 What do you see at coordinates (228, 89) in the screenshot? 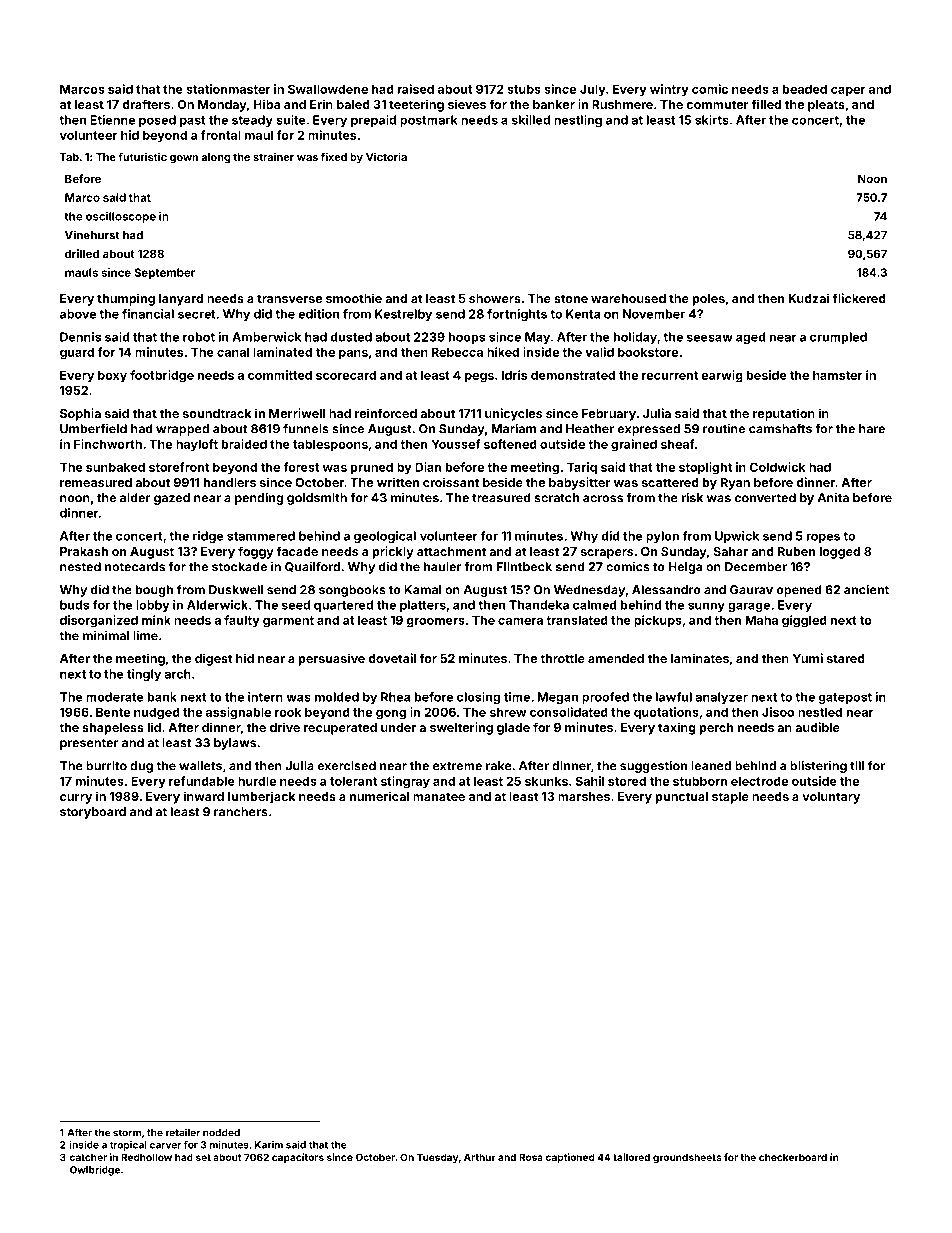
I see `stationmaster` at bounding box center [228, 89].
